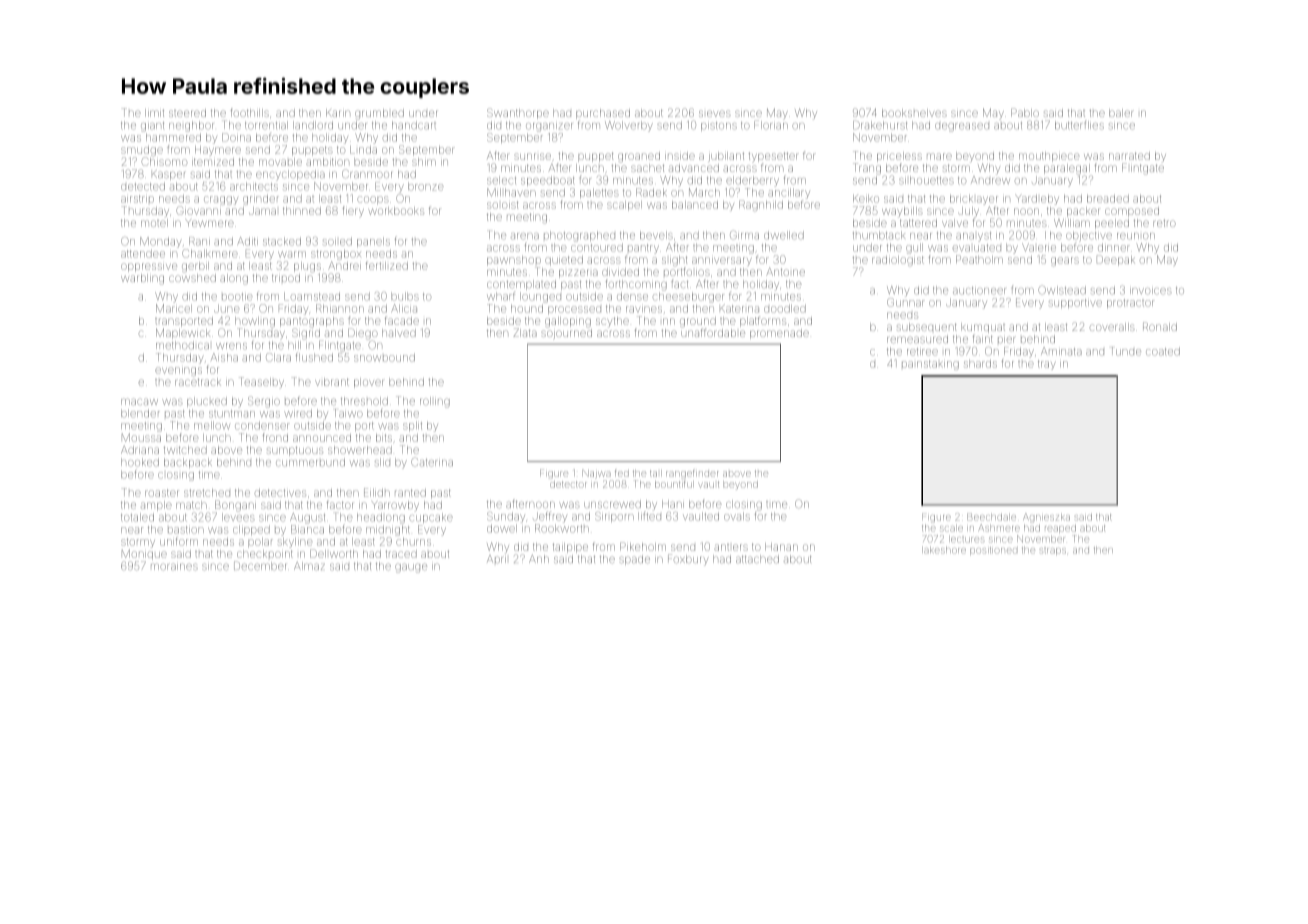  Describe the element at coordinates (784, 235) in the image. I see `dwelled` at that location.
